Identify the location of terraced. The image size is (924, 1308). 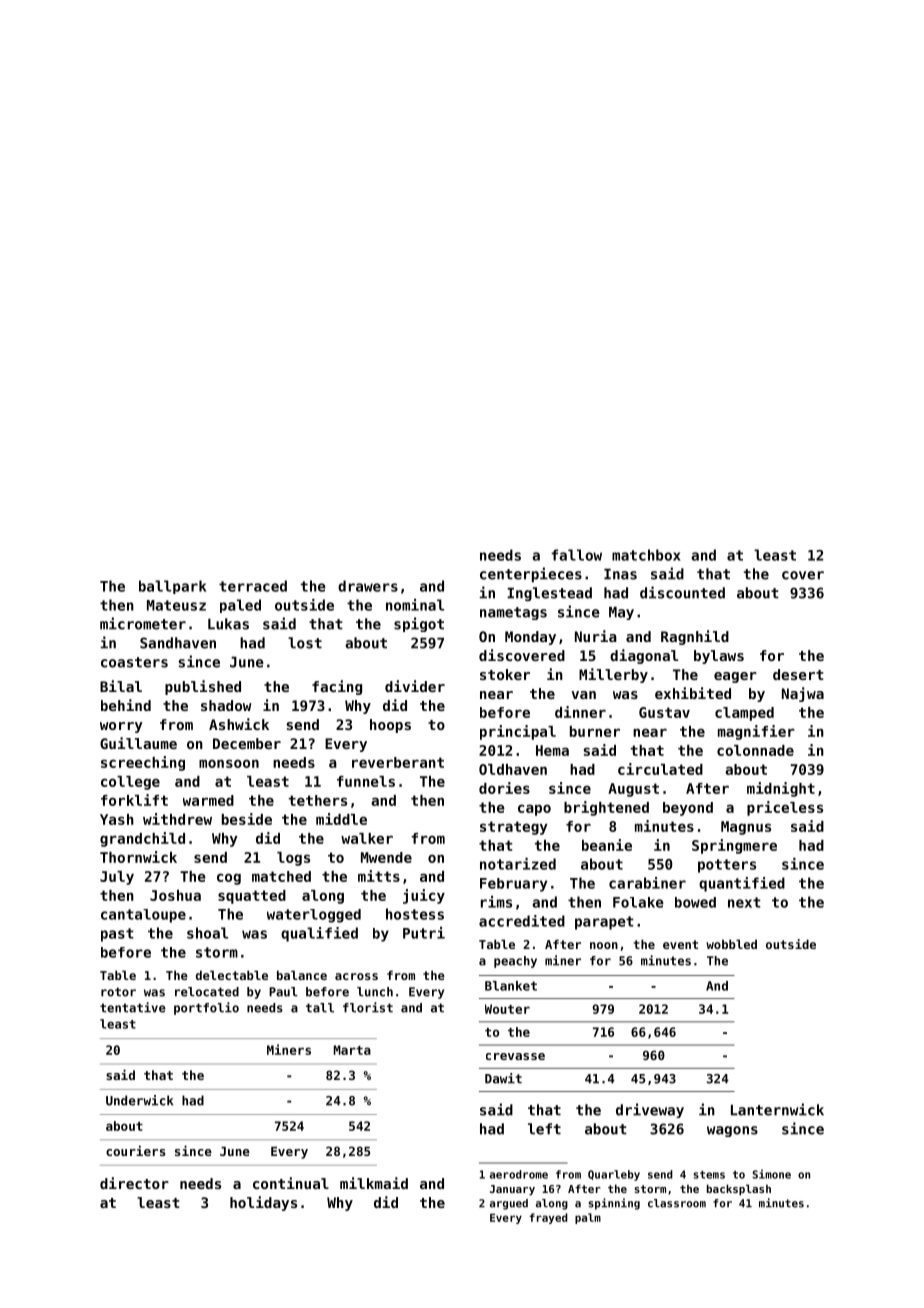
(253, 586).
